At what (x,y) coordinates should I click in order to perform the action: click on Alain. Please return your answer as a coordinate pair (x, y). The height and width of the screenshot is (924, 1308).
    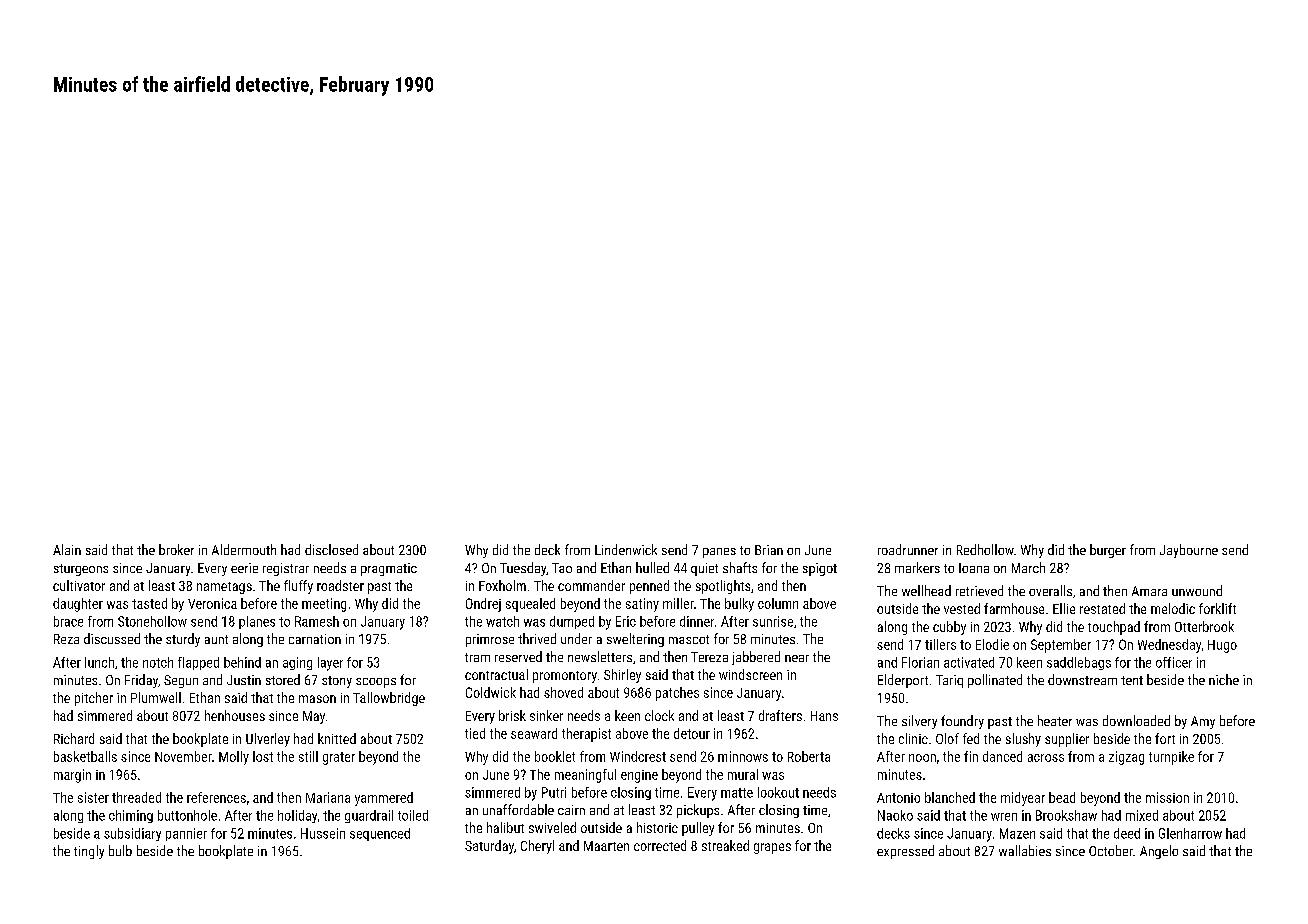
    Looking at the image, I should click on (67, 549).
